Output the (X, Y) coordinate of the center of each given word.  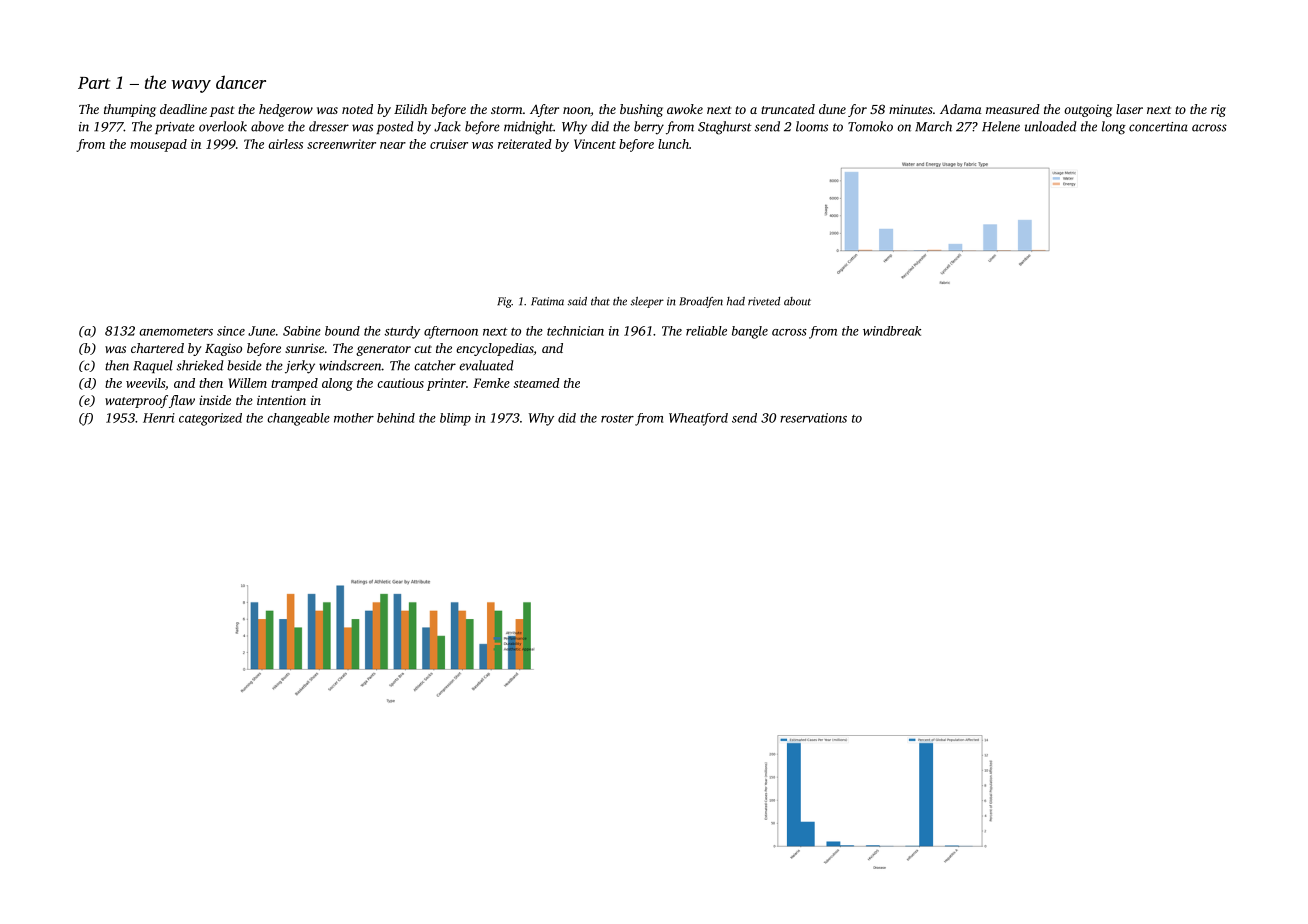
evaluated (486, 365)
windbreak (892, 331)
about (797, 301)
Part (94, 83)
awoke (685, 109)
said (577, 301)
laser (1129, 109)
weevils (145, 383)
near (393, 145)
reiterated (525, 144)
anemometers (176, 332)
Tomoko (870, 126)
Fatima (547, 301)
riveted (764, 301)
